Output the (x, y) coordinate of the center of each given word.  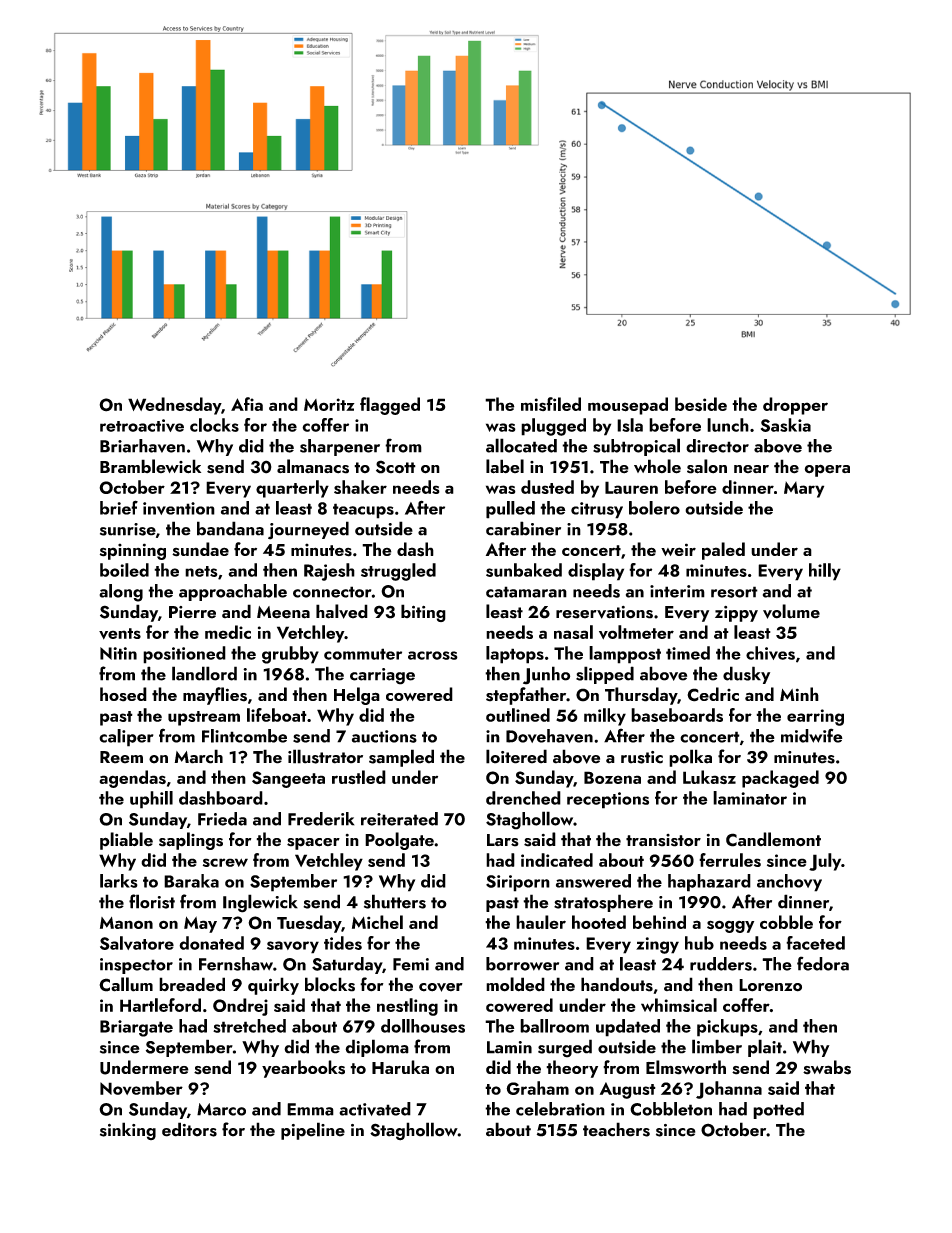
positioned (184, 655)
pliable (126, 841)
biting (423, 613)
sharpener (340, 447)
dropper (795, 406)
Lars (503, 840)
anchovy (789, 883)
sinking (128, 1131)
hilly (825, 572)
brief (119, 507)
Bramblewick (150, 466)
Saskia (786, 425)
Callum (126, 984)
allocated (521, 445)
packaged (780, 779)
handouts (617, 984)
